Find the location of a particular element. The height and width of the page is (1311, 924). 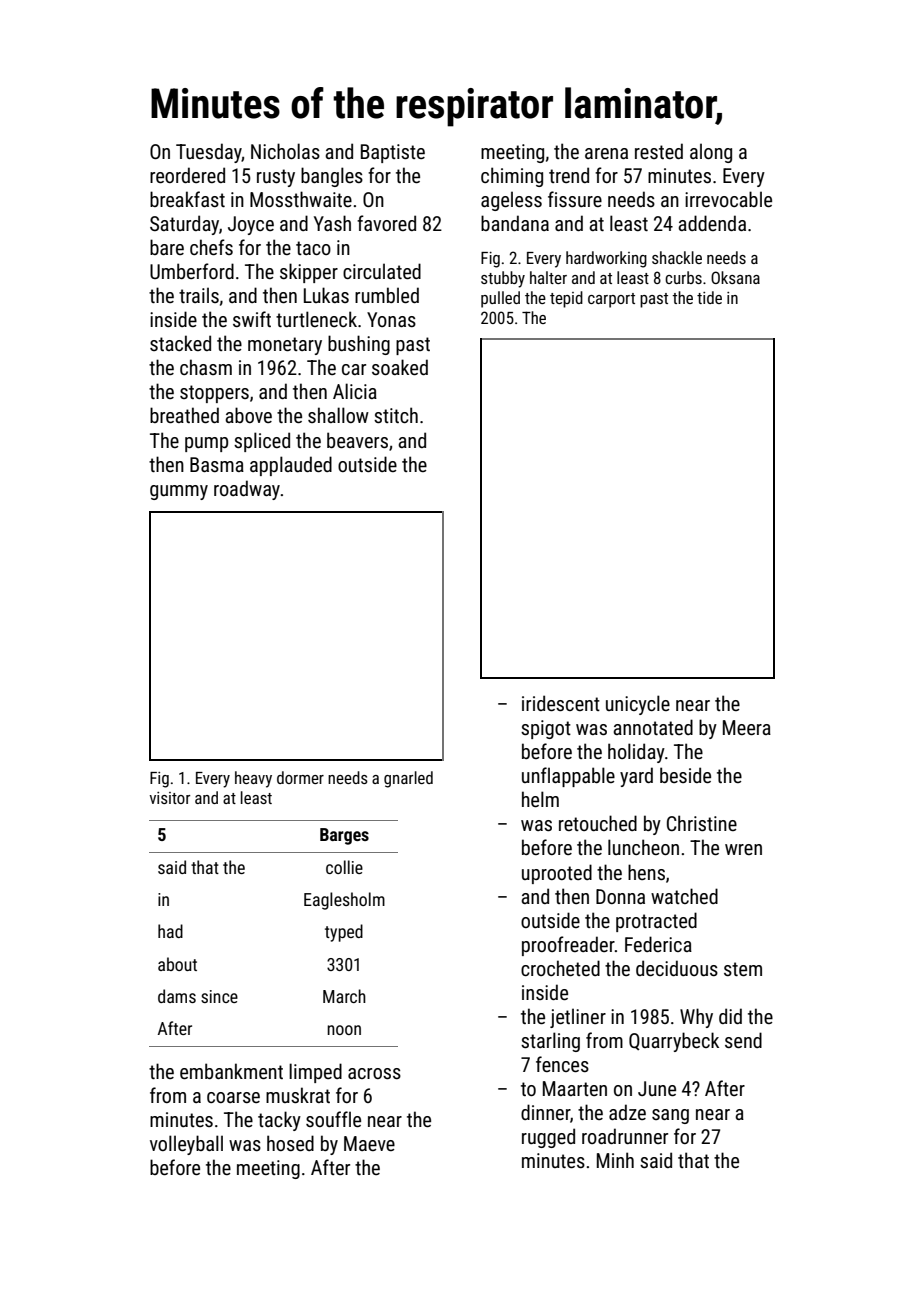

along is located at coordinates (711, 153).
